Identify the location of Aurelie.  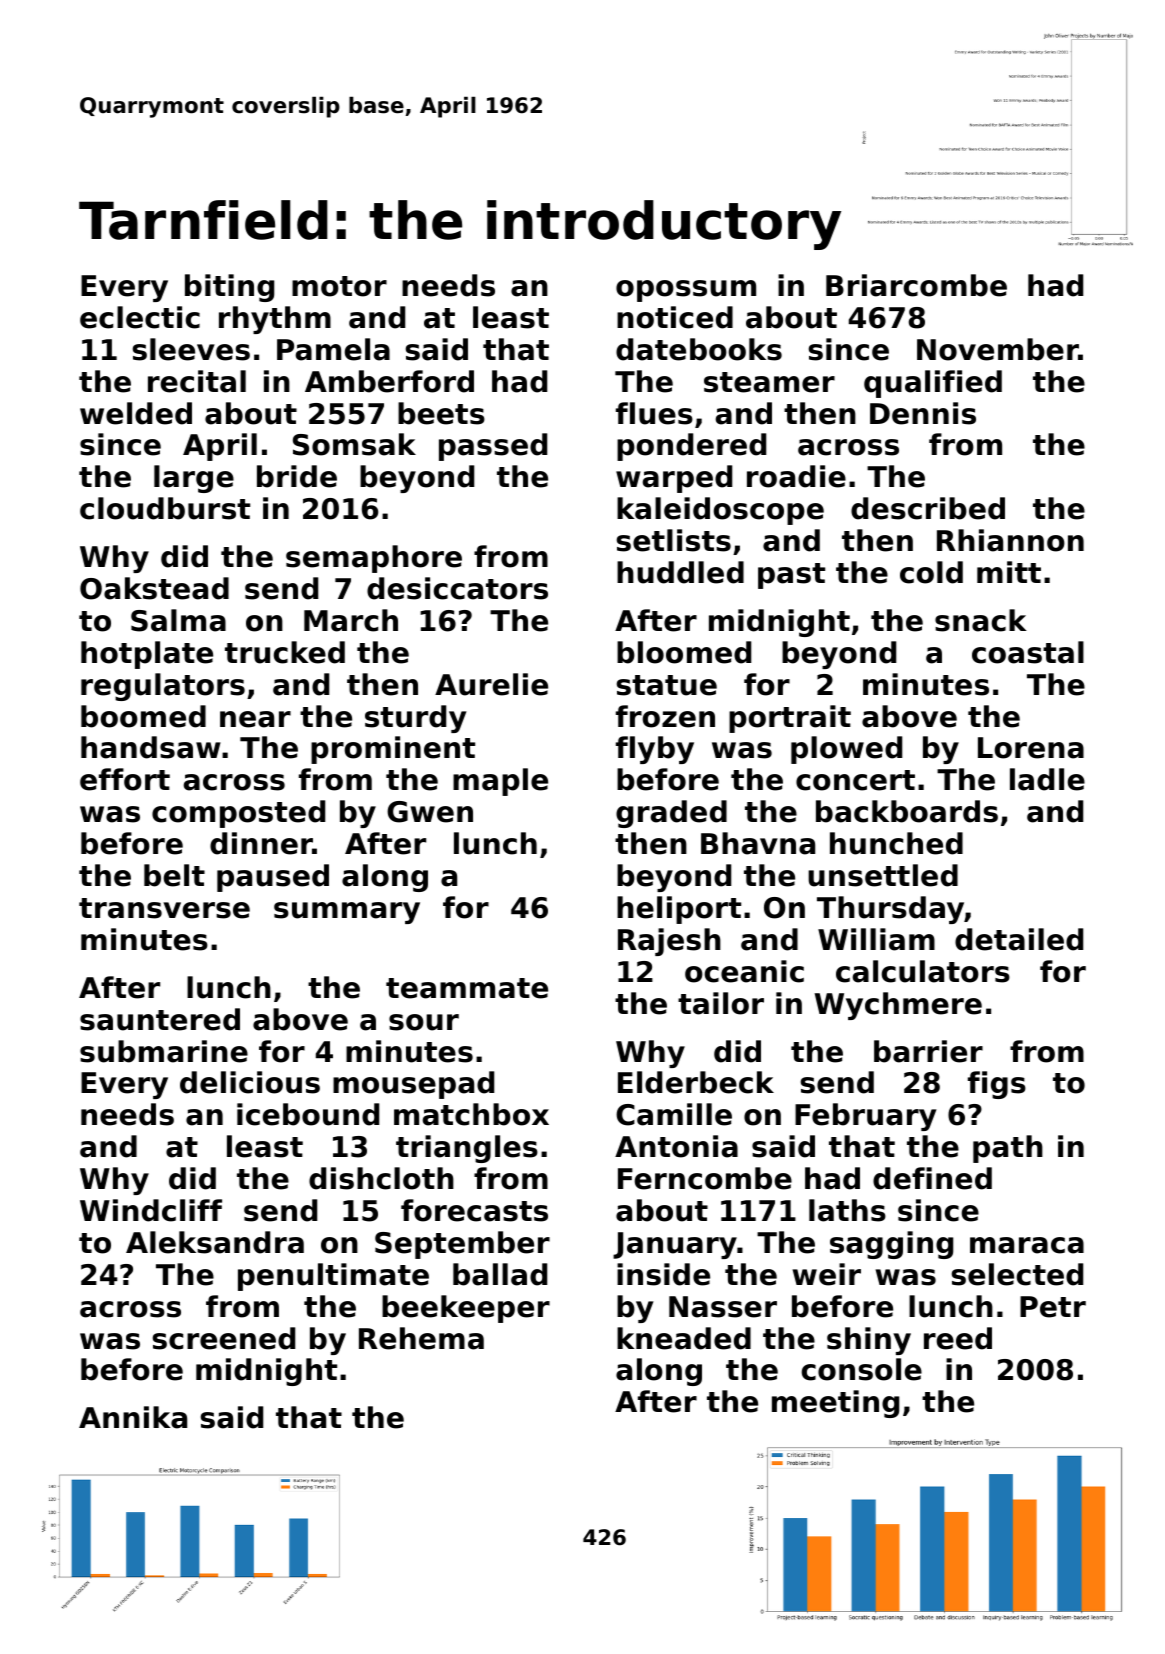
(491, 684).
